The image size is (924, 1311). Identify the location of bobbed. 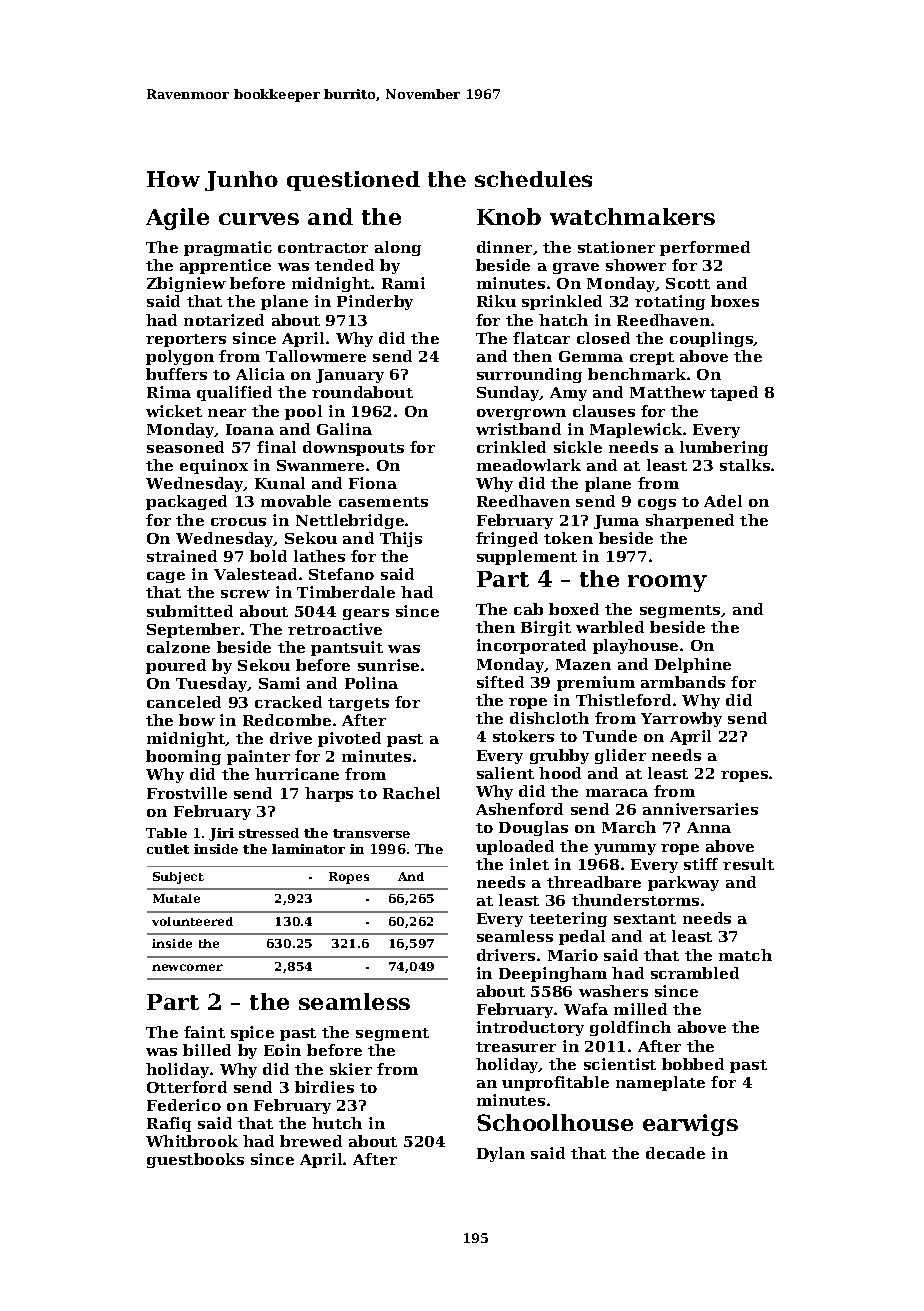
(693, 1064).
